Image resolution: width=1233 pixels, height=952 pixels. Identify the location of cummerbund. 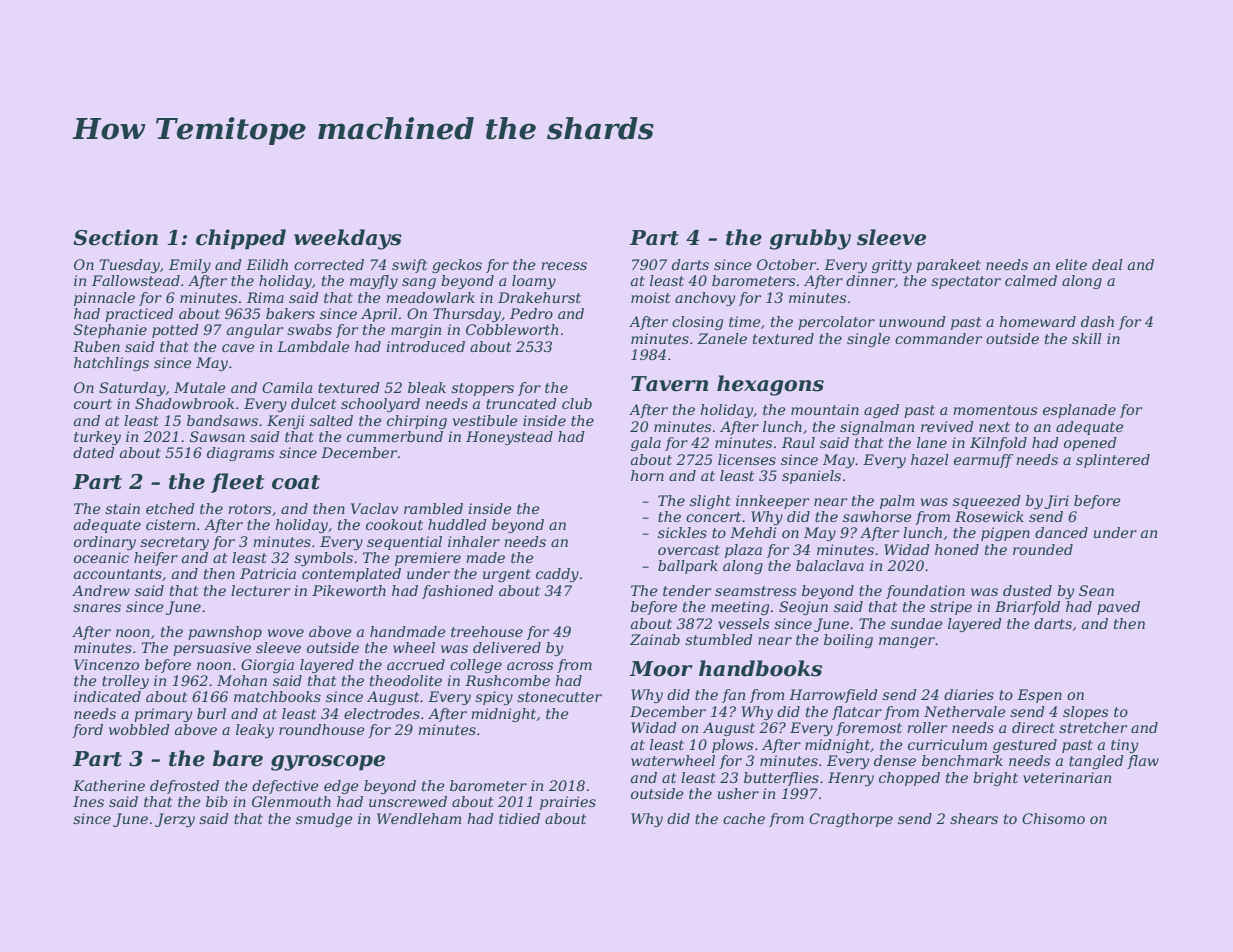
(395, 436).
